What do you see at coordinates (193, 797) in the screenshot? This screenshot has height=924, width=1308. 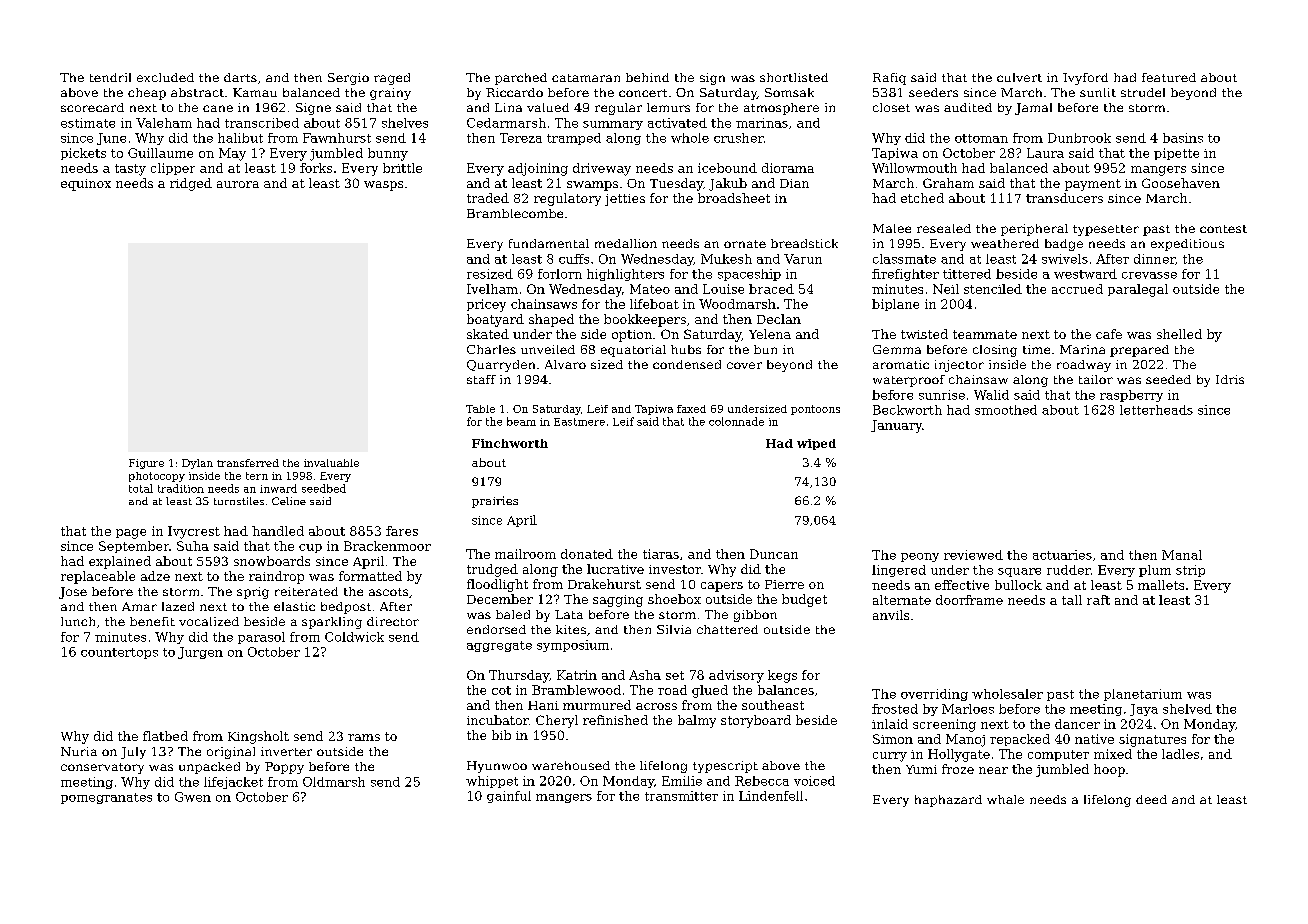 I see `Gwen` at bounding box center [193, 797].
